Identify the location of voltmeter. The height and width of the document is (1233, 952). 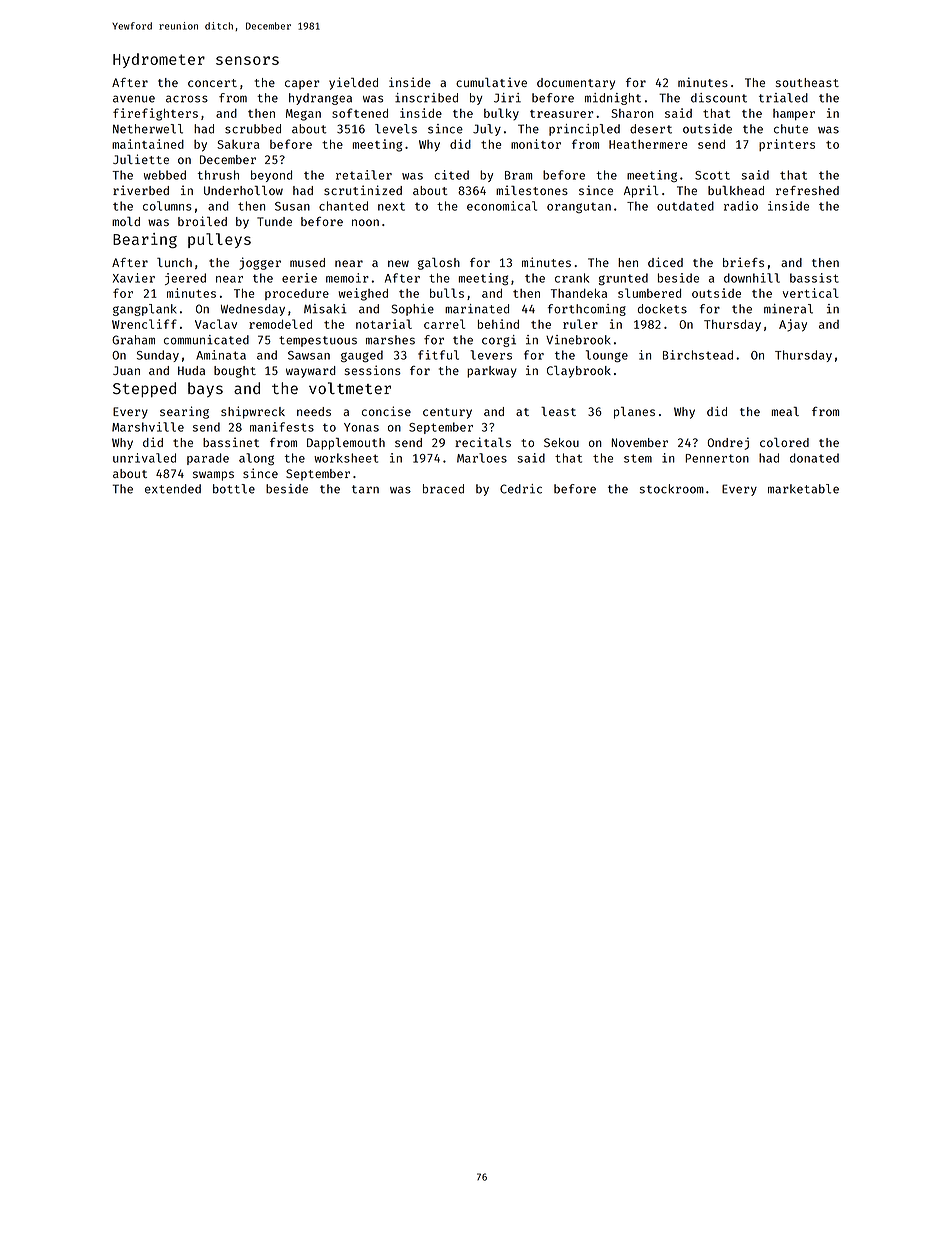
(350, 388).
